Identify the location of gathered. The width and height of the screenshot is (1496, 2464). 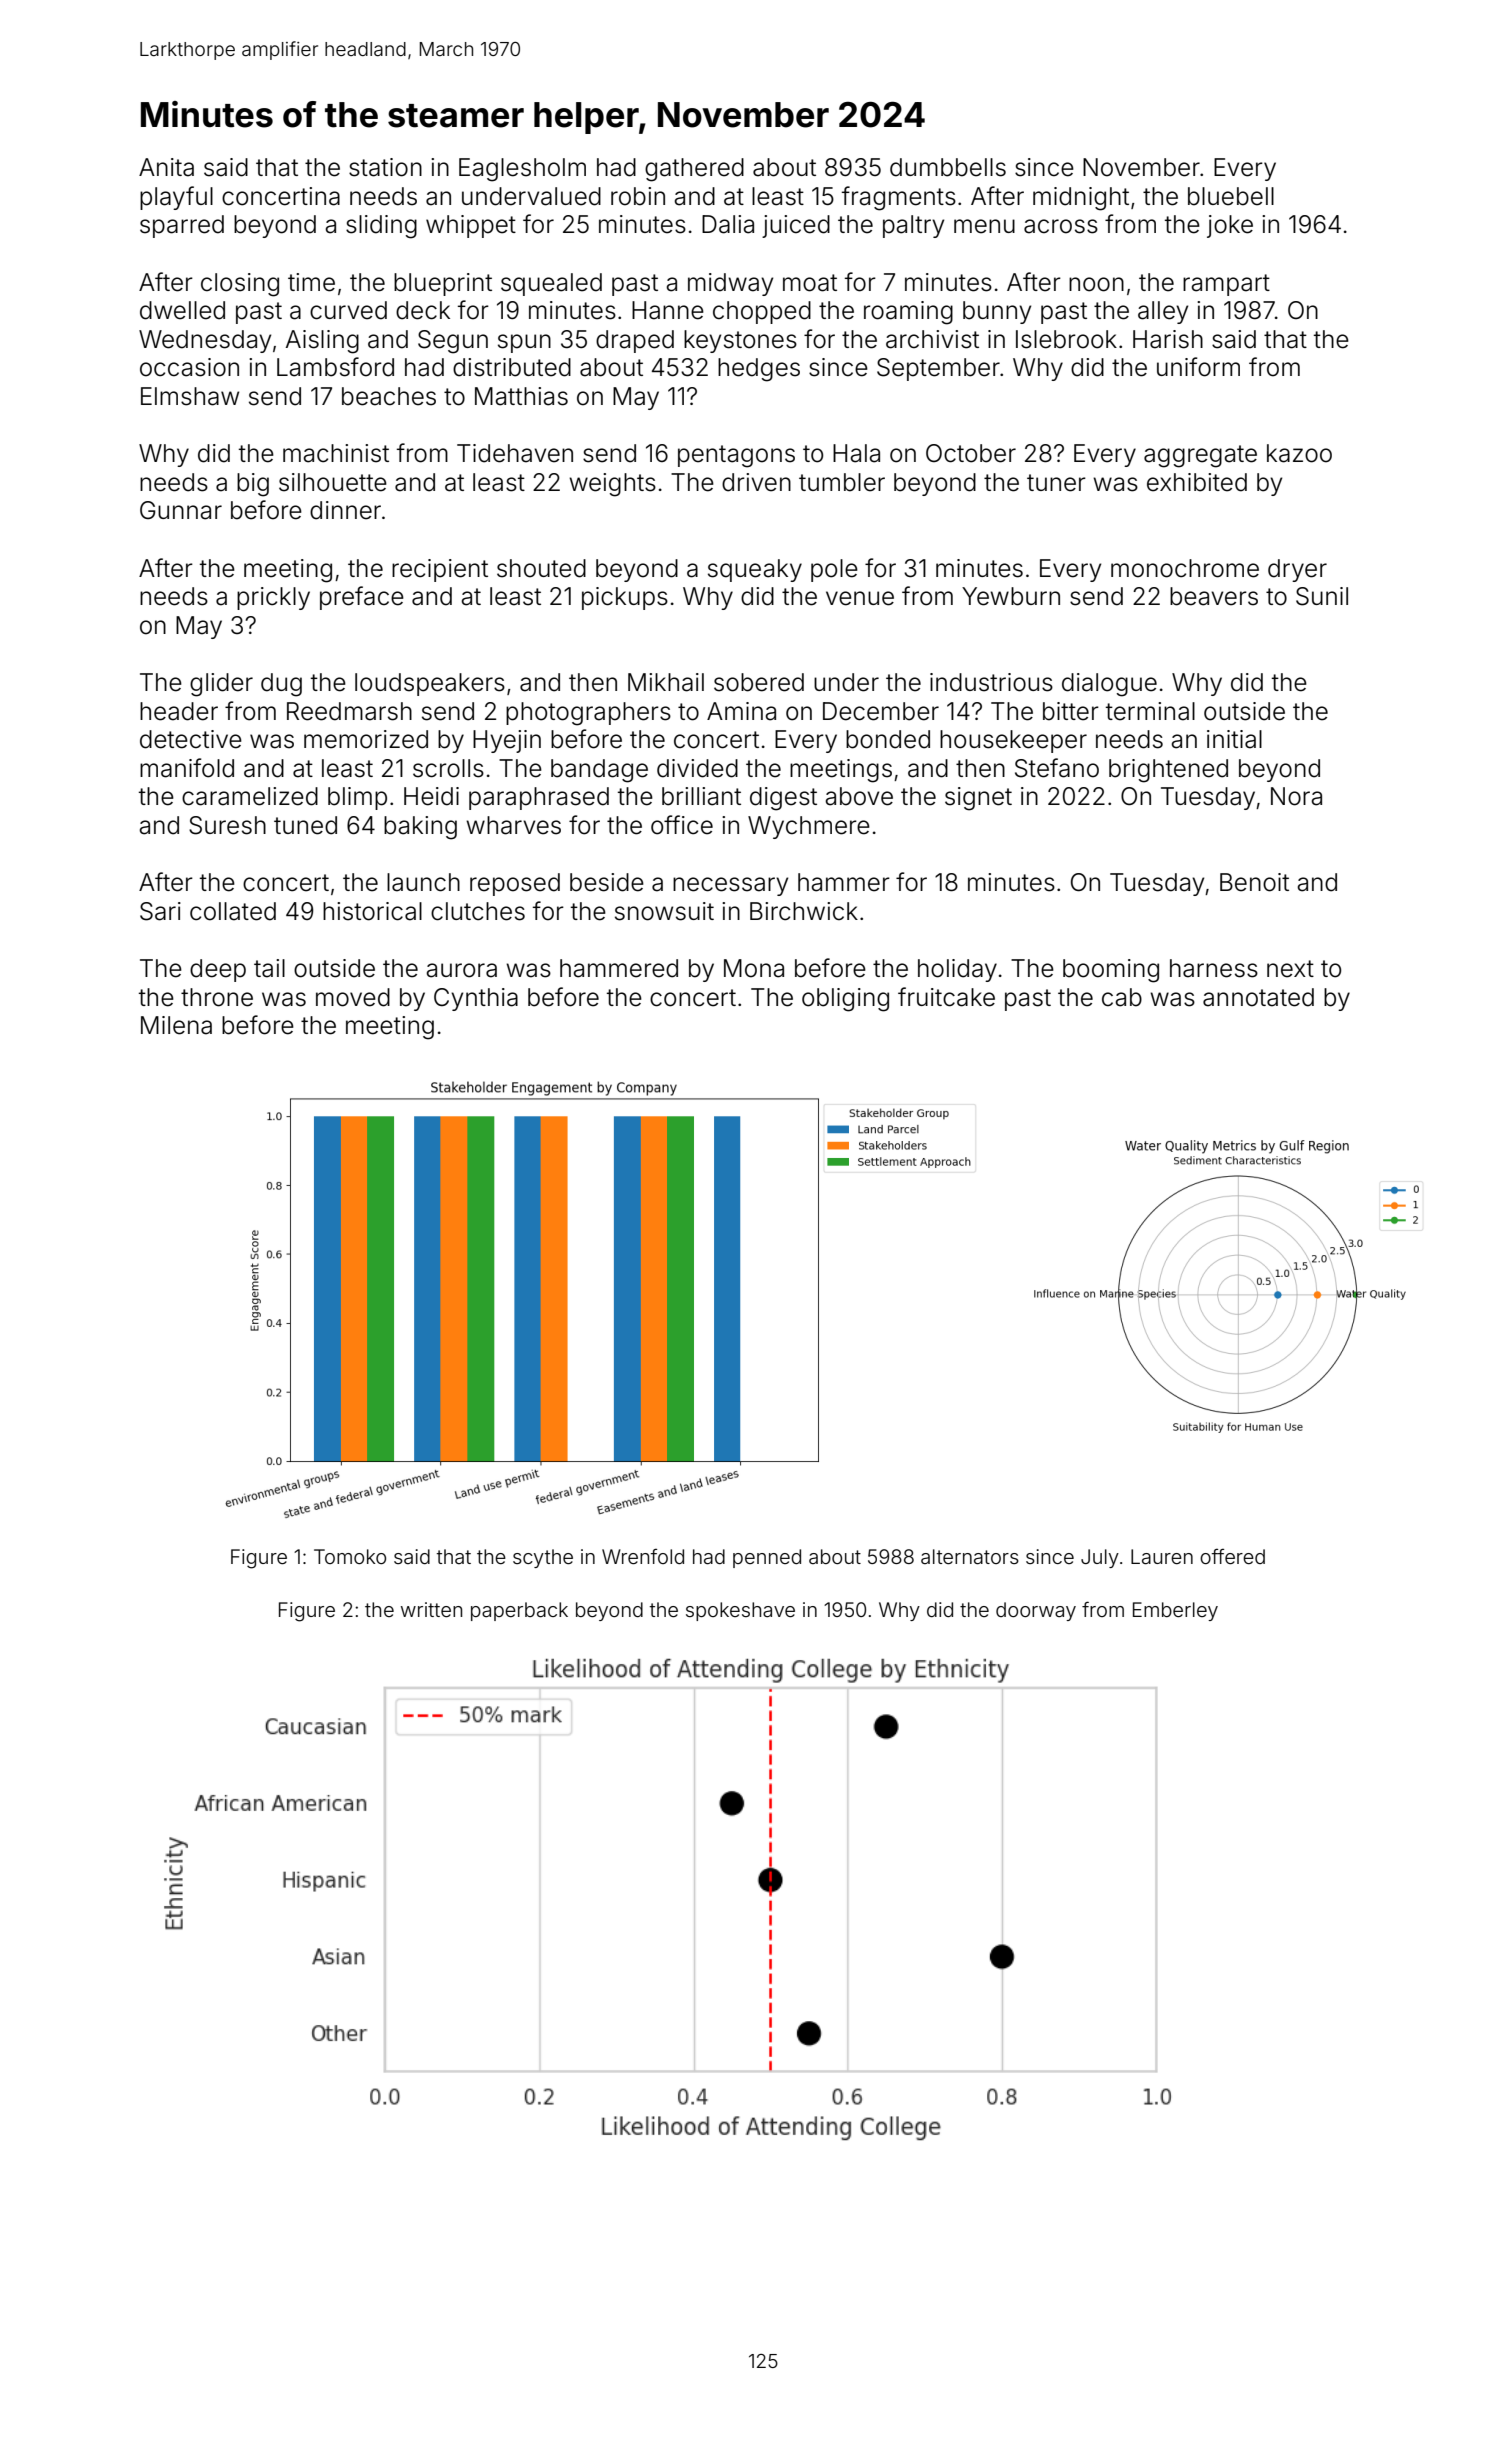
(694, 170).
